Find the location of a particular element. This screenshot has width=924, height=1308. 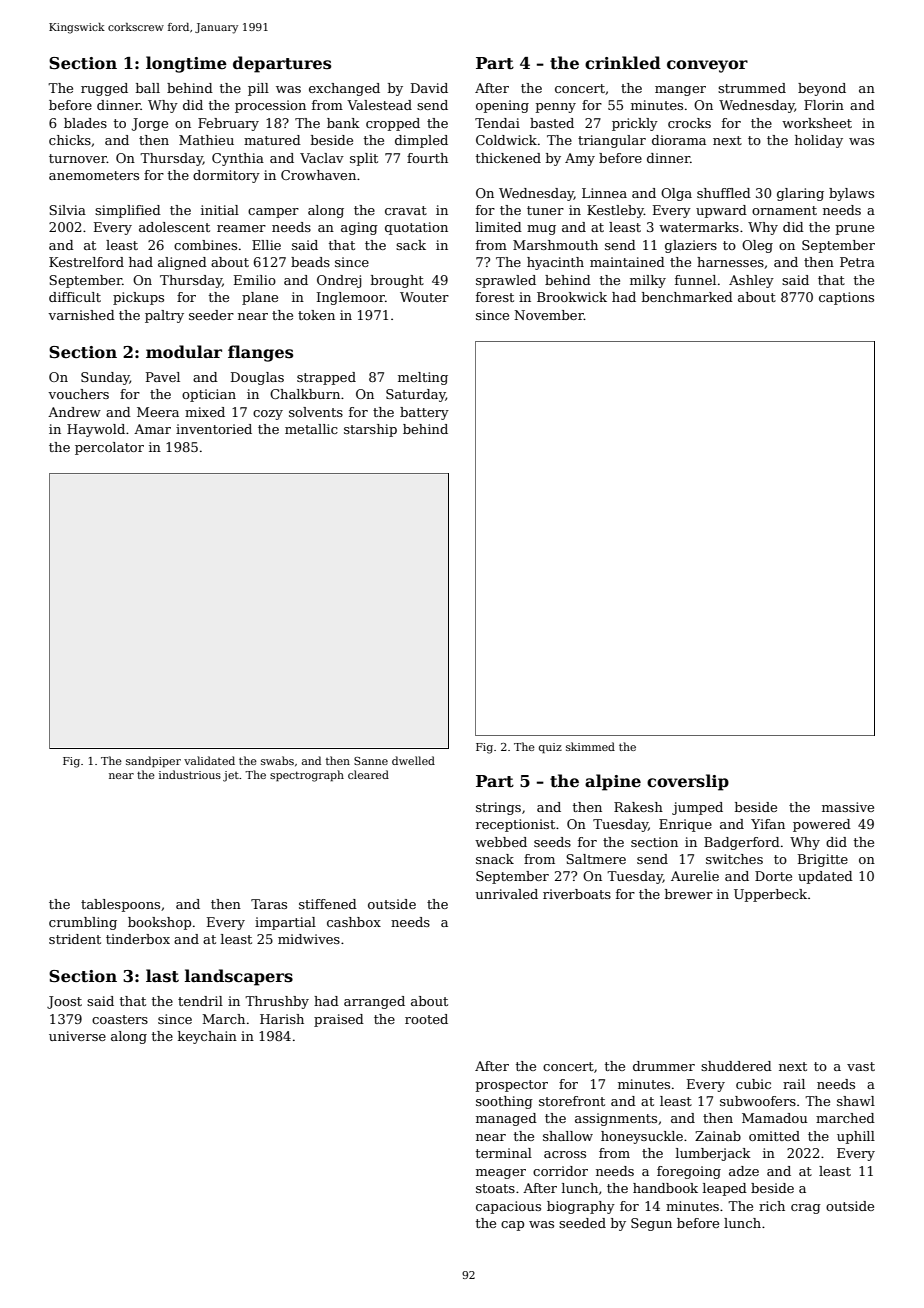

universe is located at coordinates (77, 1036).
